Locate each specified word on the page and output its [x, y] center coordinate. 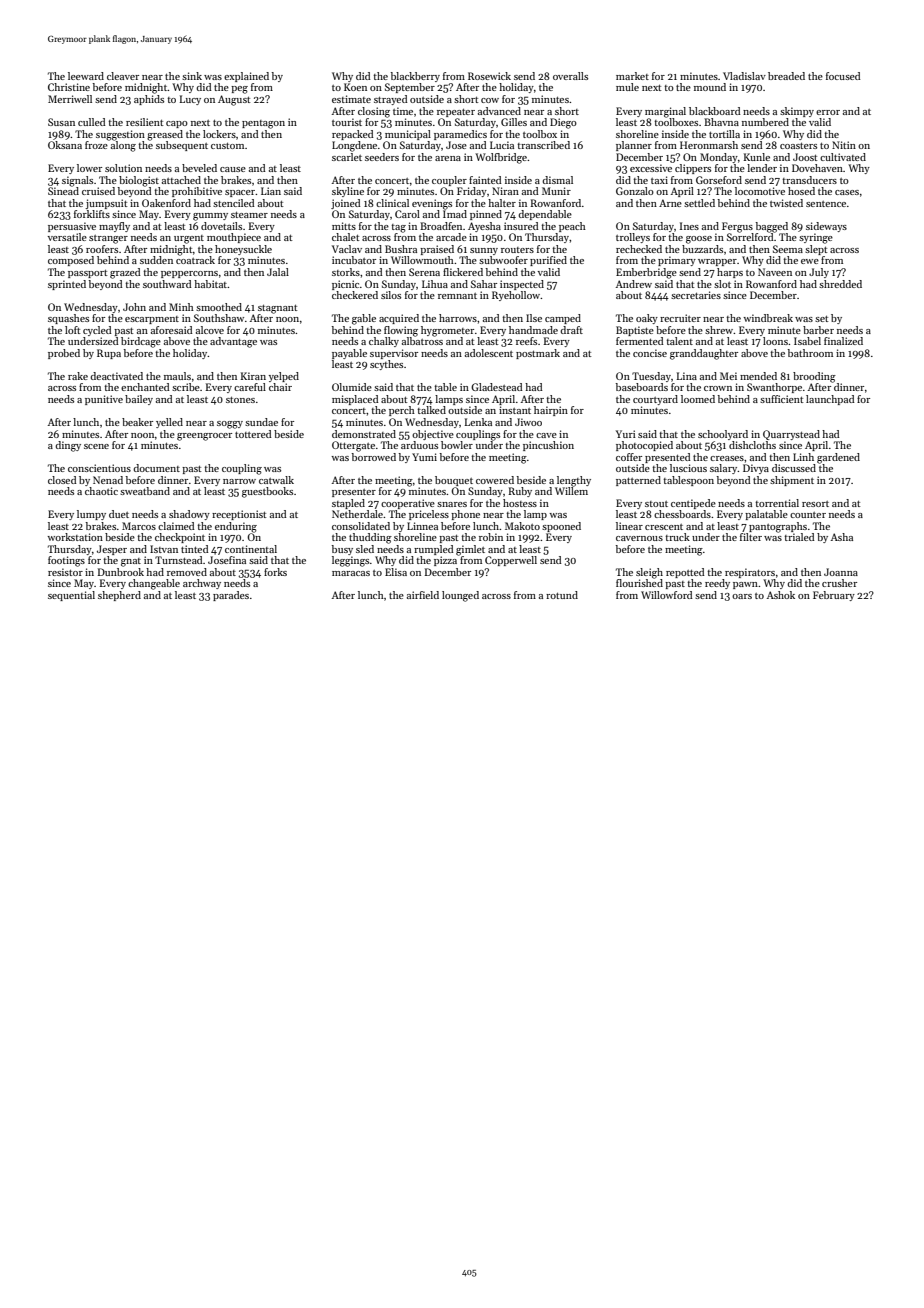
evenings [432, 204]
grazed [125, 273]
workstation [75, 537]
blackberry [415, 77]
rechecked [639, 249]
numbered [765, 122]
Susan [61, 122]
